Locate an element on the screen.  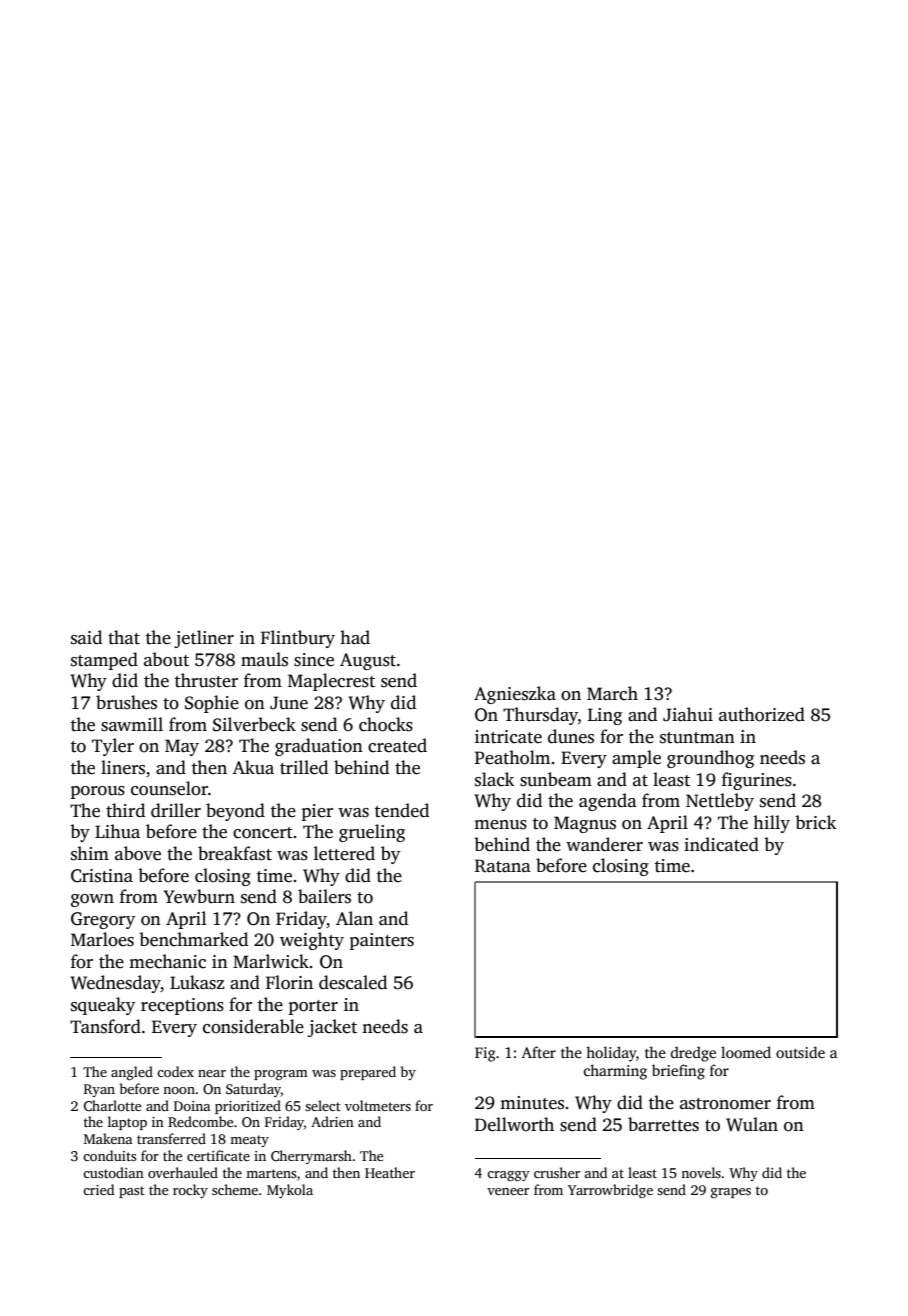
Alan is located at coordinates (354, 918).
